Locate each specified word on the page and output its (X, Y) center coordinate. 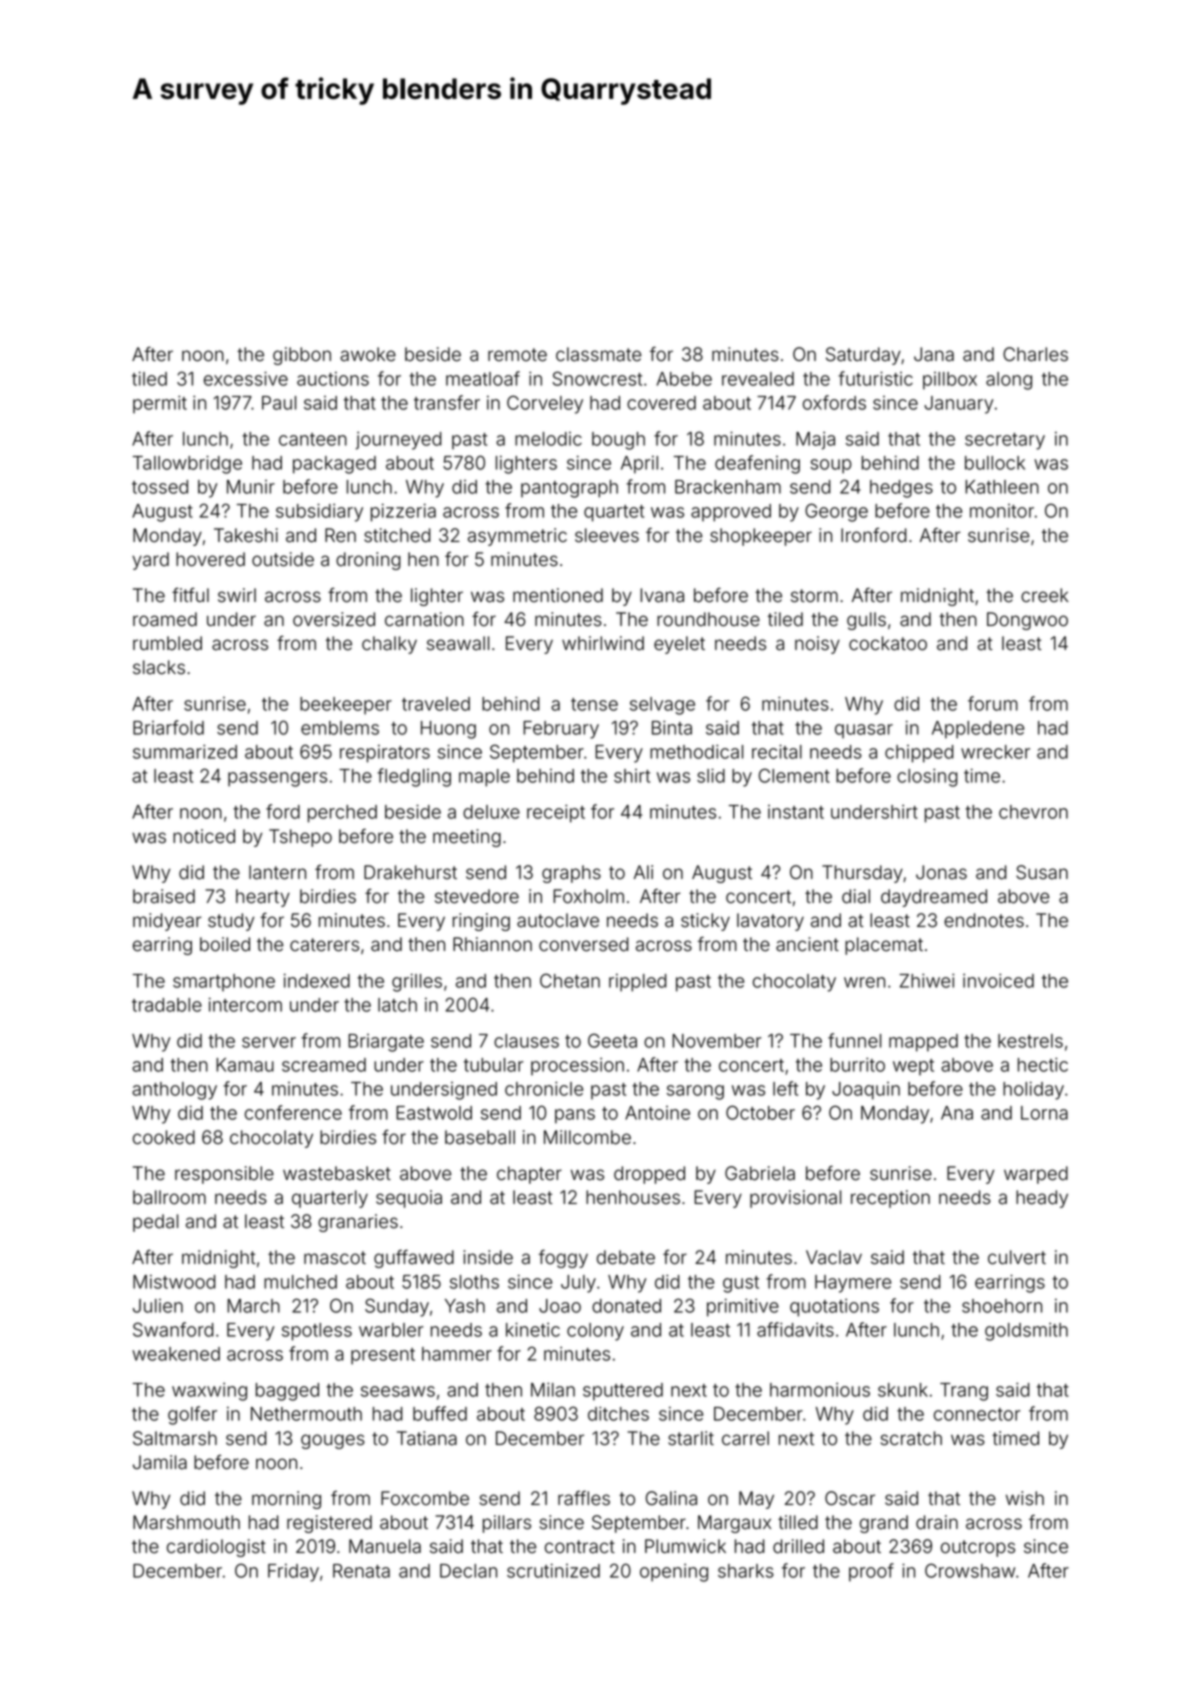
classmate (598, 354)
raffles (584, 1498)
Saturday (863, 356)
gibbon (302, 356)
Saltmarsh (175, 1438)
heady (1042, 1199)
